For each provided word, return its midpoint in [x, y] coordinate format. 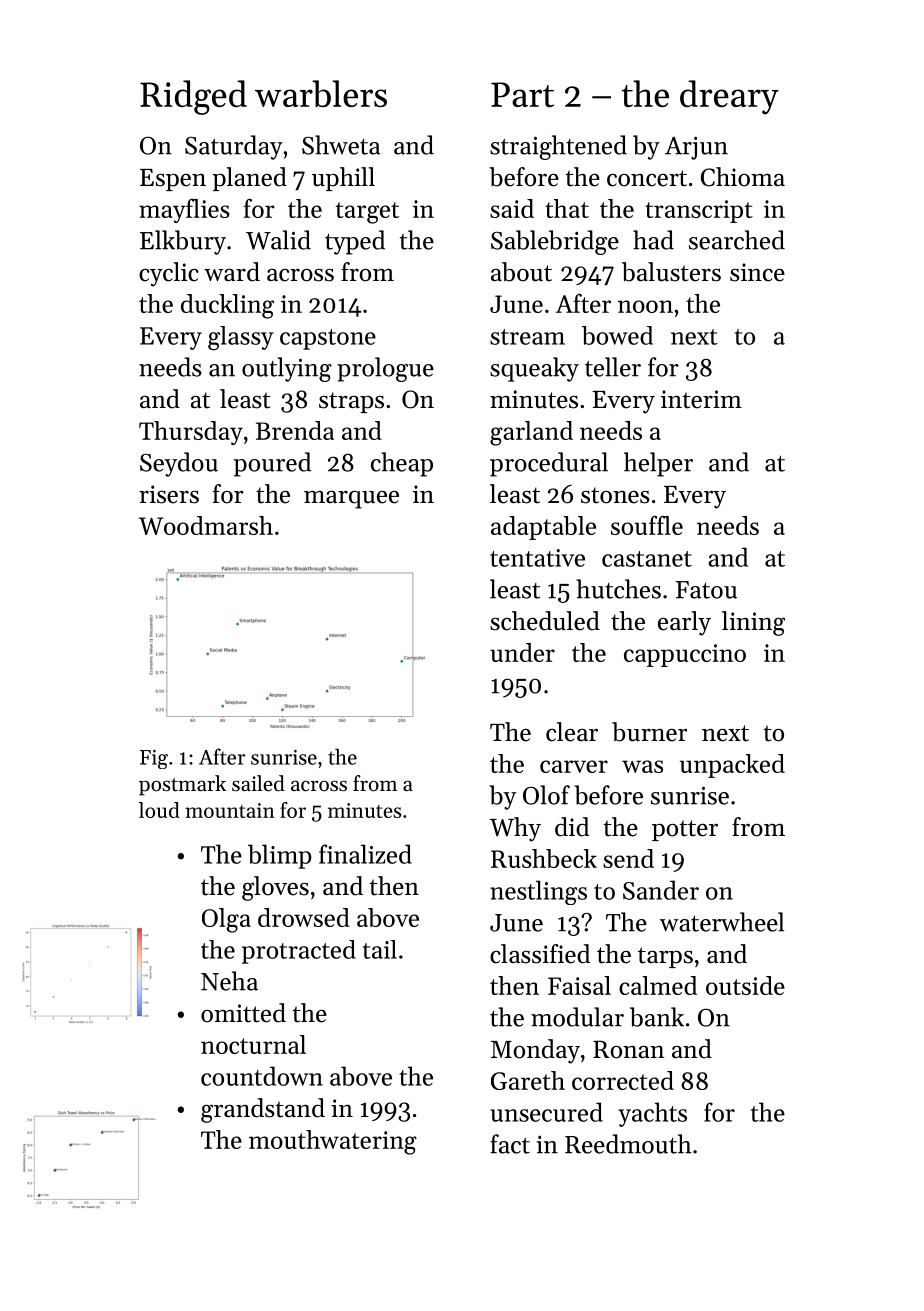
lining [753, 623]
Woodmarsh [206, 525]
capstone [328, 339]
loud [159, 810]
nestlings [538, 892]
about [521, 272]
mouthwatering [333, 1142]
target [367, 213]
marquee [351, 500]
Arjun [696, 148]
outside [745, 985]
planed [249, 179]
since [757, 272]
